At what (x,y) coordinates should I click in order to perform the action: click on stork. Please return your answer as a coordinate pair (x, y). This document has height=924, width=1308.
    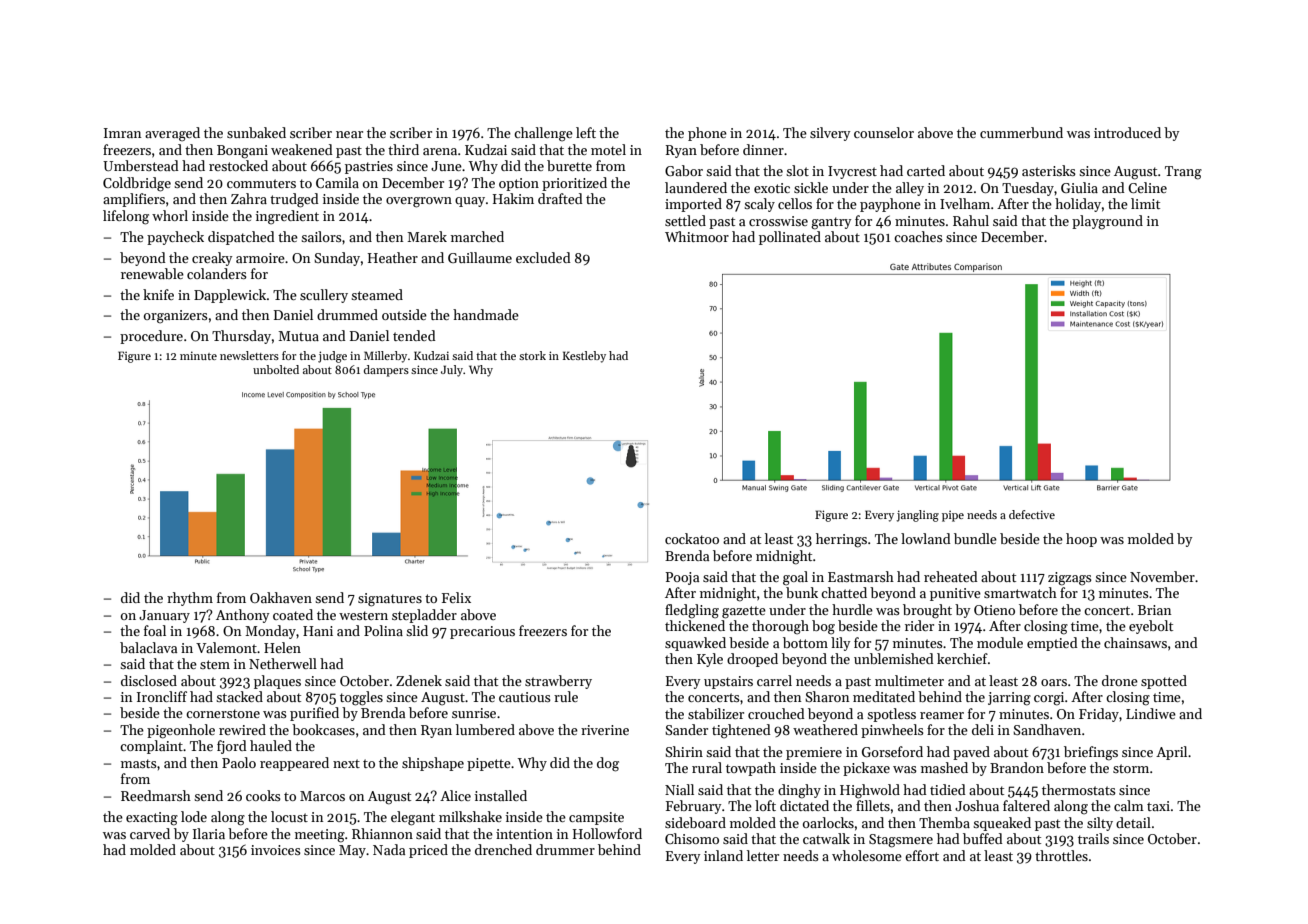
    Looking at the image, I should click on (532, 355).
